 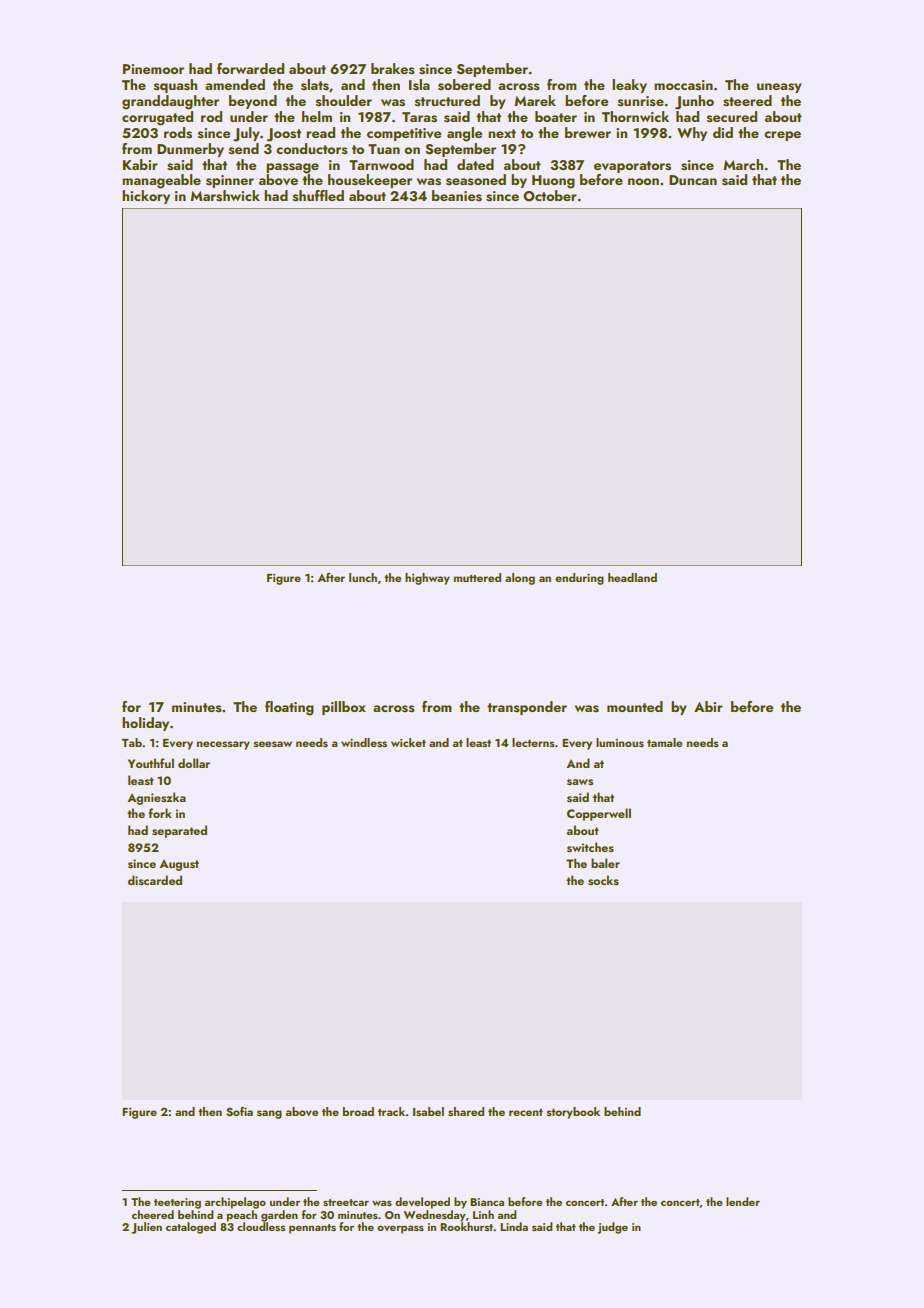 What do you see at coordinates (520, 579) in the page?
I see `along` at bounding box center [520, 579].
